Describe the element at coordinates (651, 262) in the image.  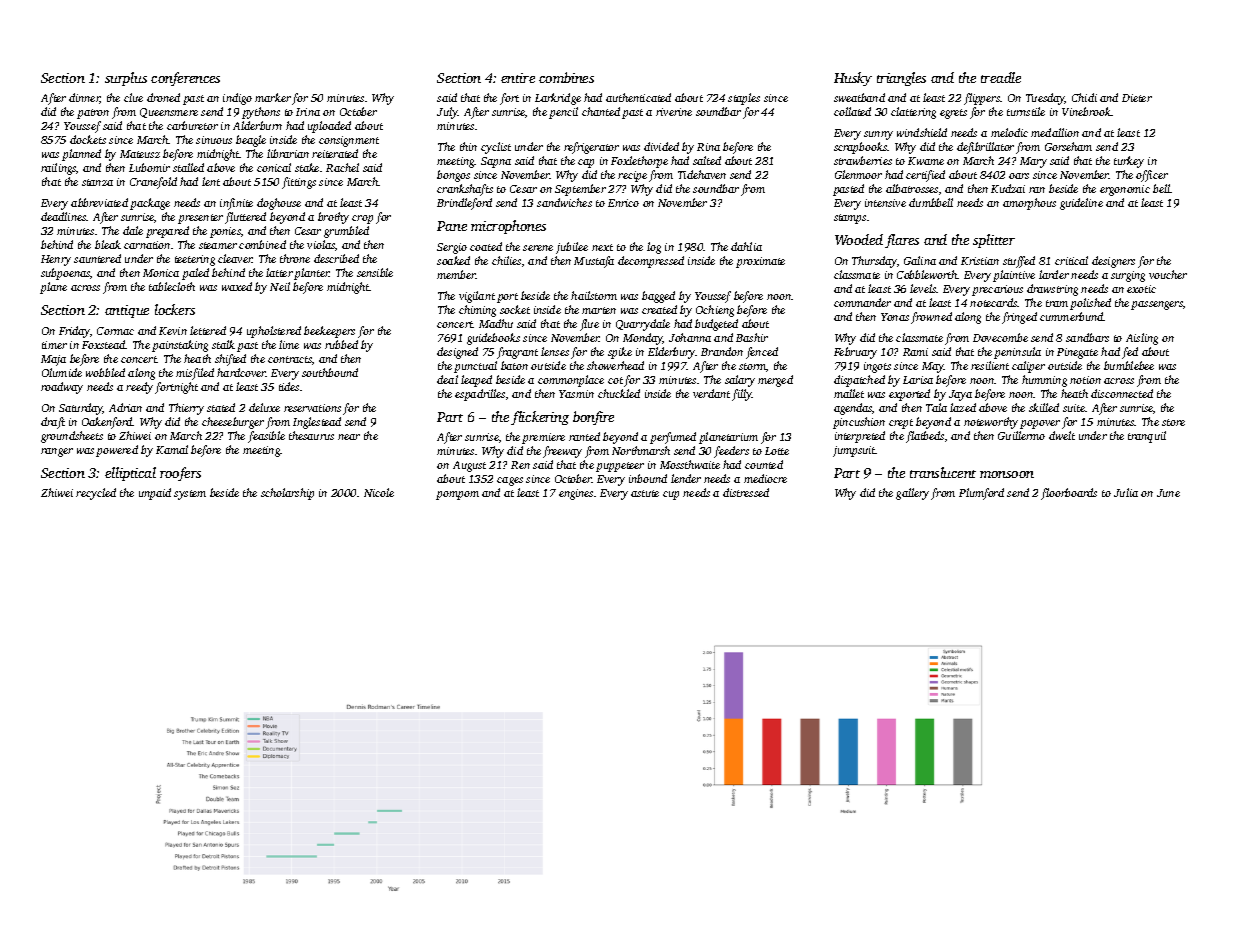
I see `decompressed` at that location.
